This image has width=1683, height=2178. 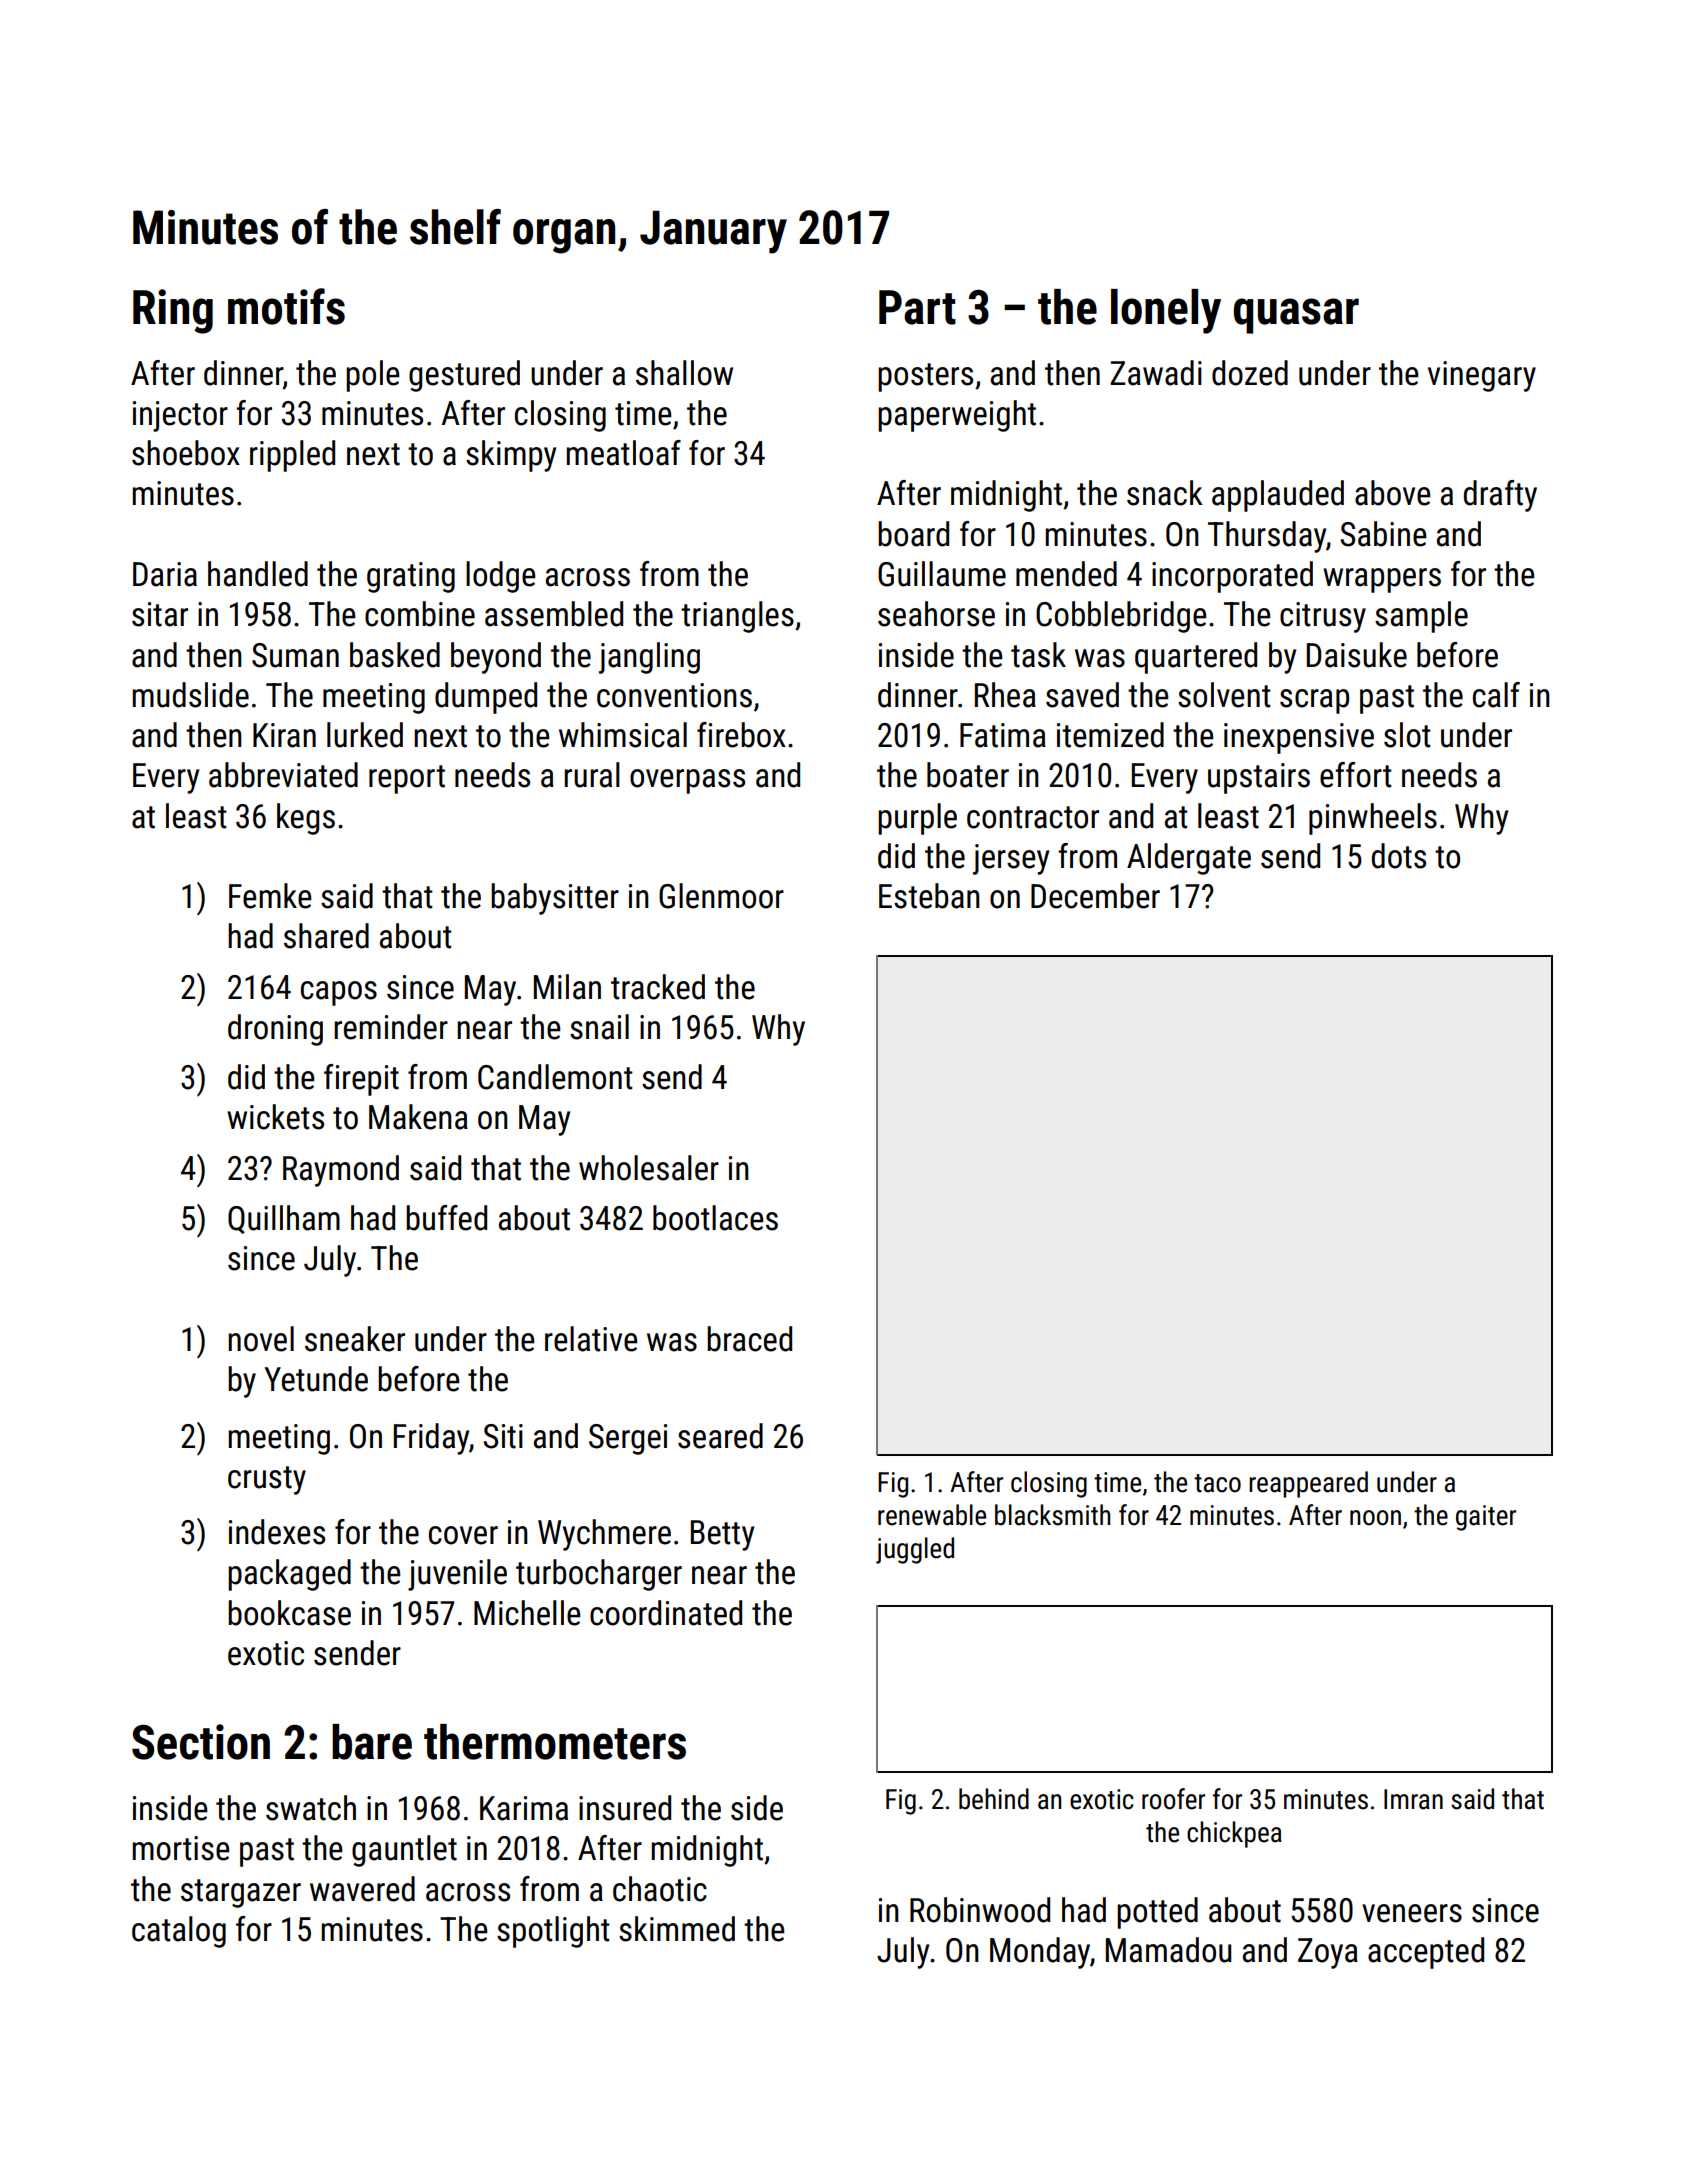 I want to click on boater, so click(x=968, y=775).
